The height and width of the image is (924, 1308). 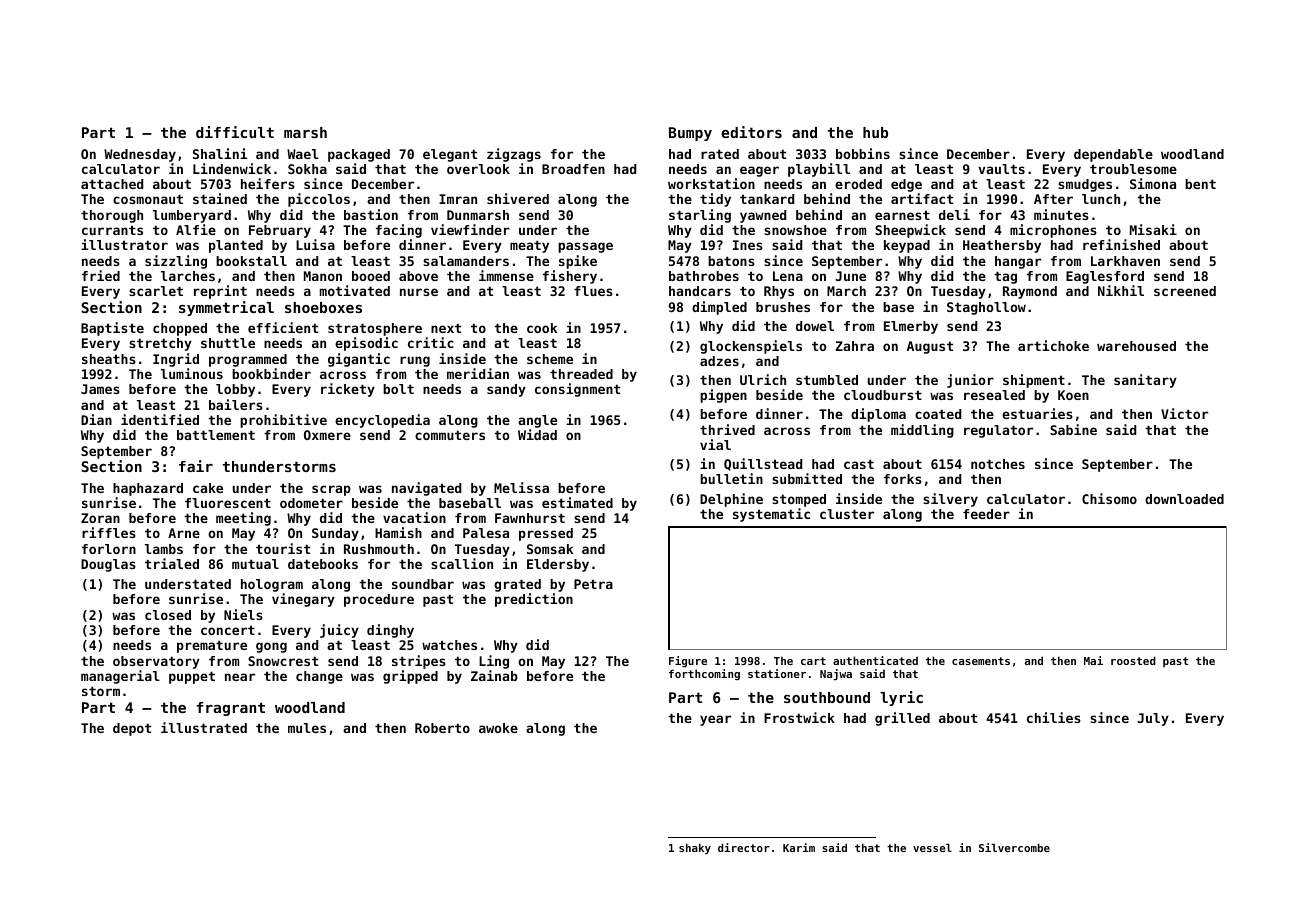 What do you see at coordinates (108, 565) in the image?
I see `Douglas` at bounding box center [108, 565].
